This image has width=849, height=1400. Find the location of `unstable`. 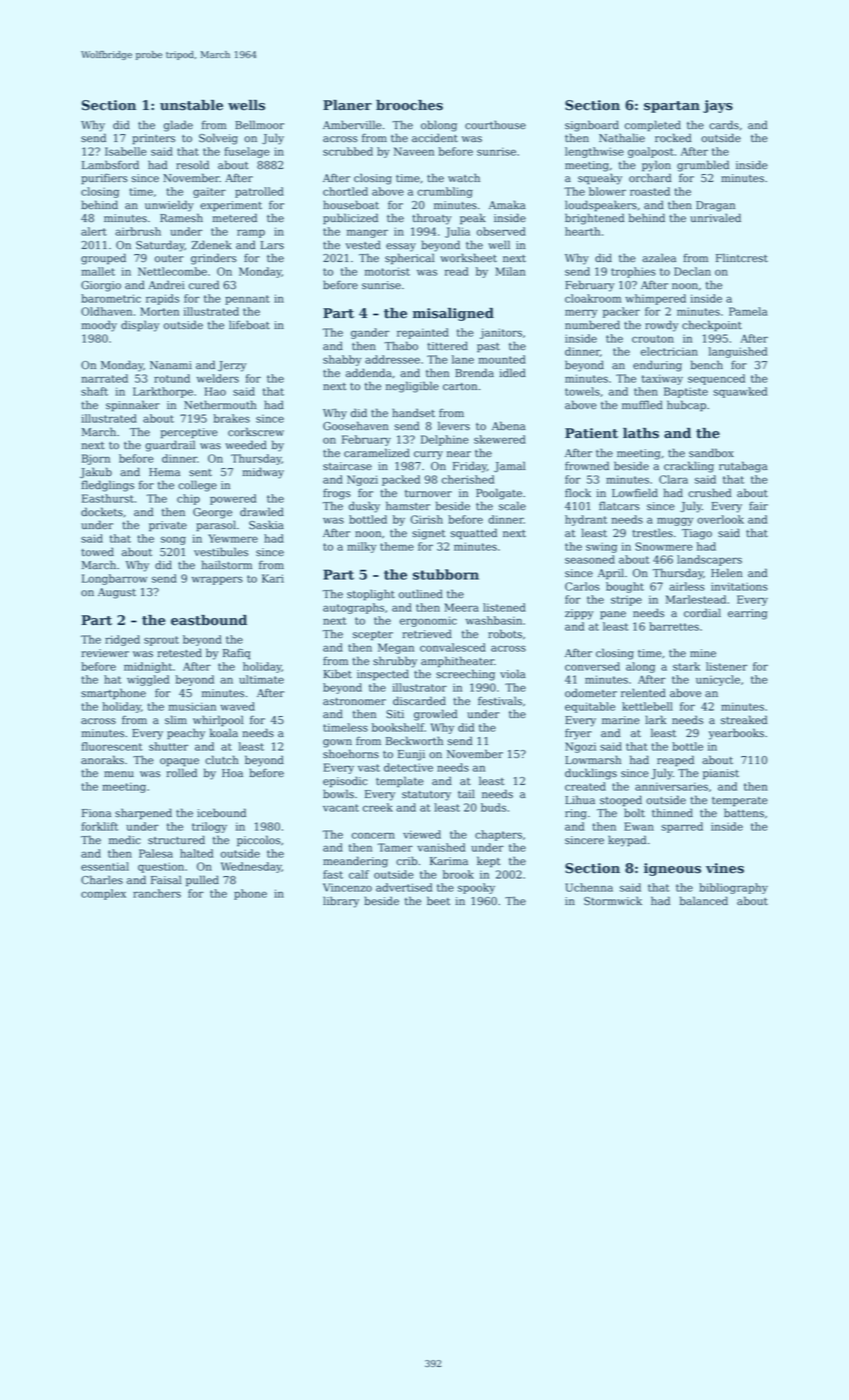

unstable is located at coordinates (191, 105).
